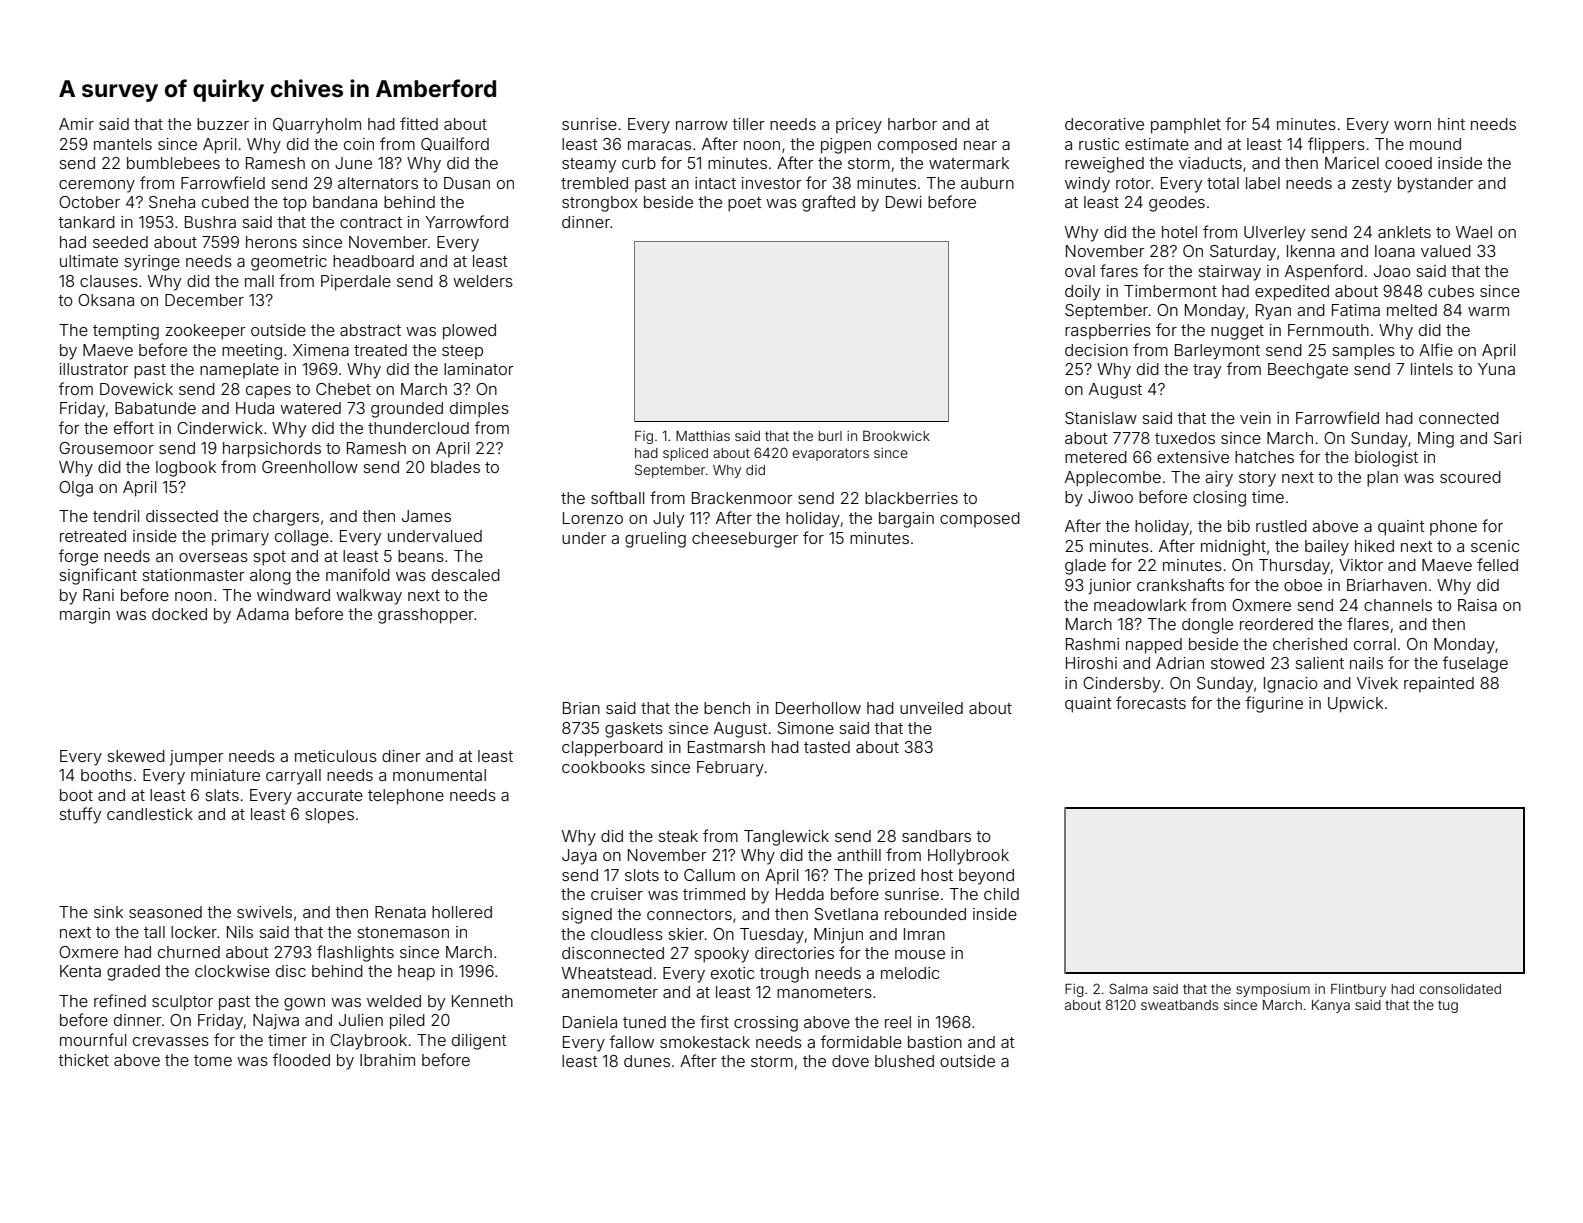 The width and height of the screenshot is (1583, 1223). What do you see at coordinates (1239, 526) in the screenshot?
I see `bib` at bounding box center [1239, 526].
